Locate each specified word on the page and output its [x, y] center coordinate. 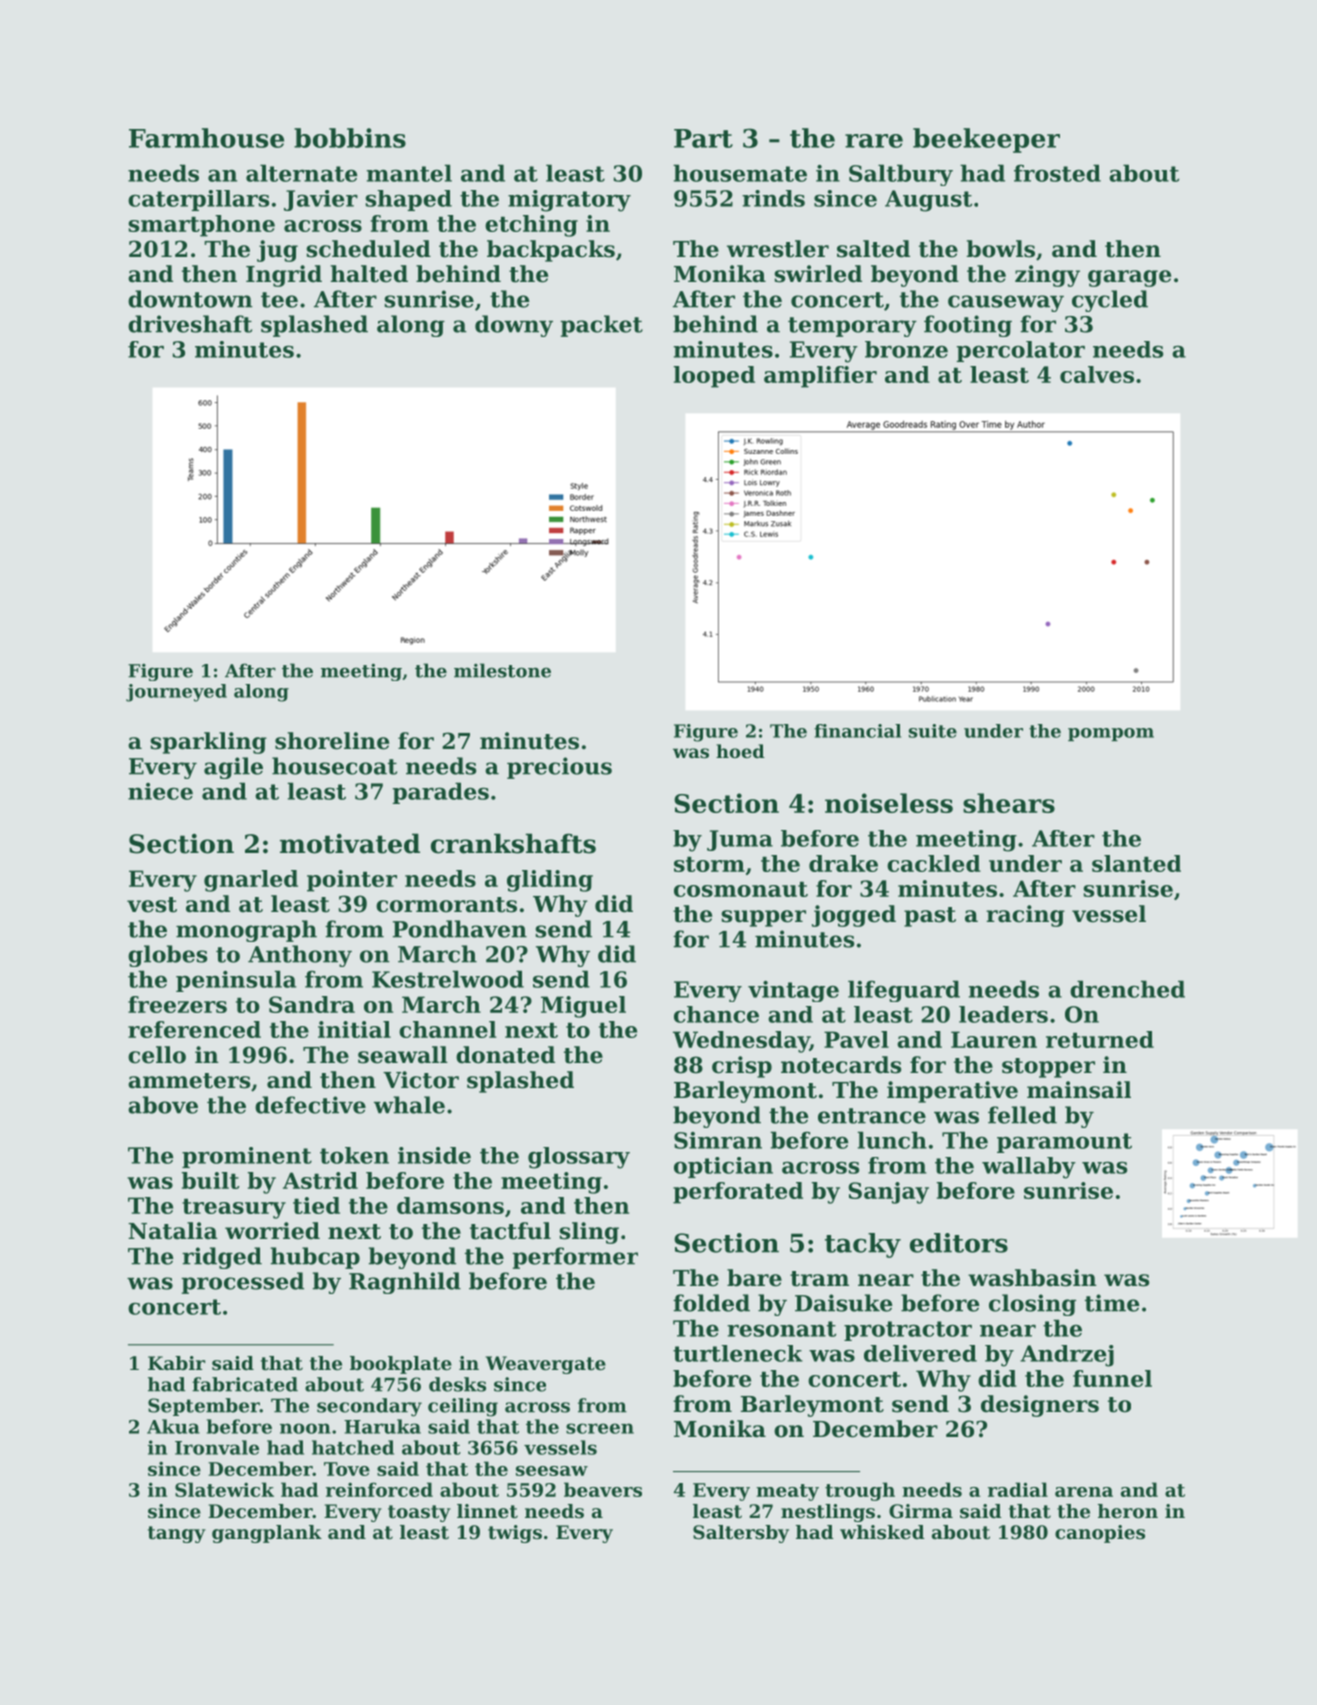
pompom [1111, 734]
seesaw [552, 1471]
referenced [194, 1029]
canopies [1100, 1534]
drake [843, 863]
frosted [1057, 173]
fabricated [245, 1384]
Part [703, 138]
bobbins [350, 138]
